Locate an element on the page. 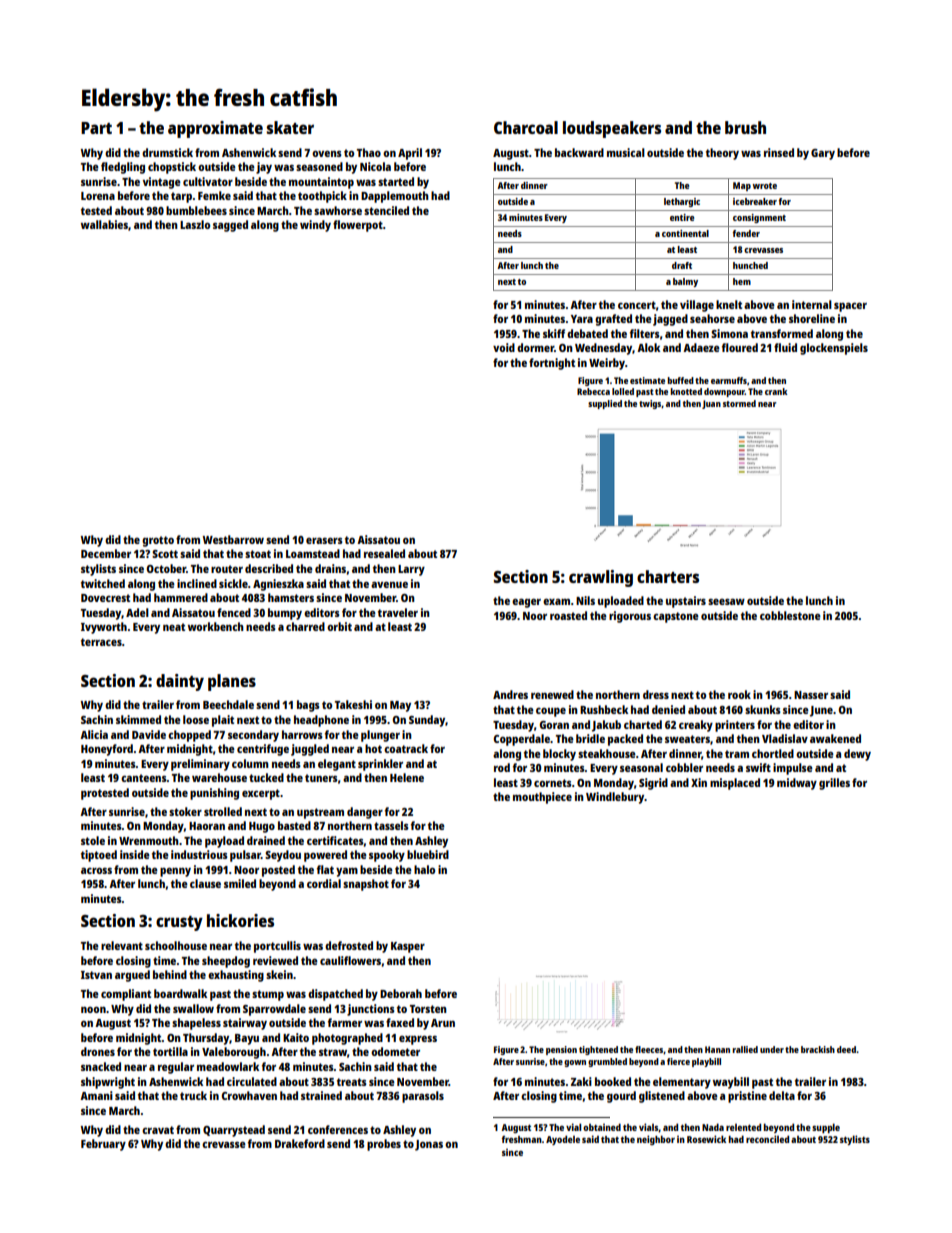 The width and height of the image is (952, 1233). toothpick is located at coordinates (322, 197).
